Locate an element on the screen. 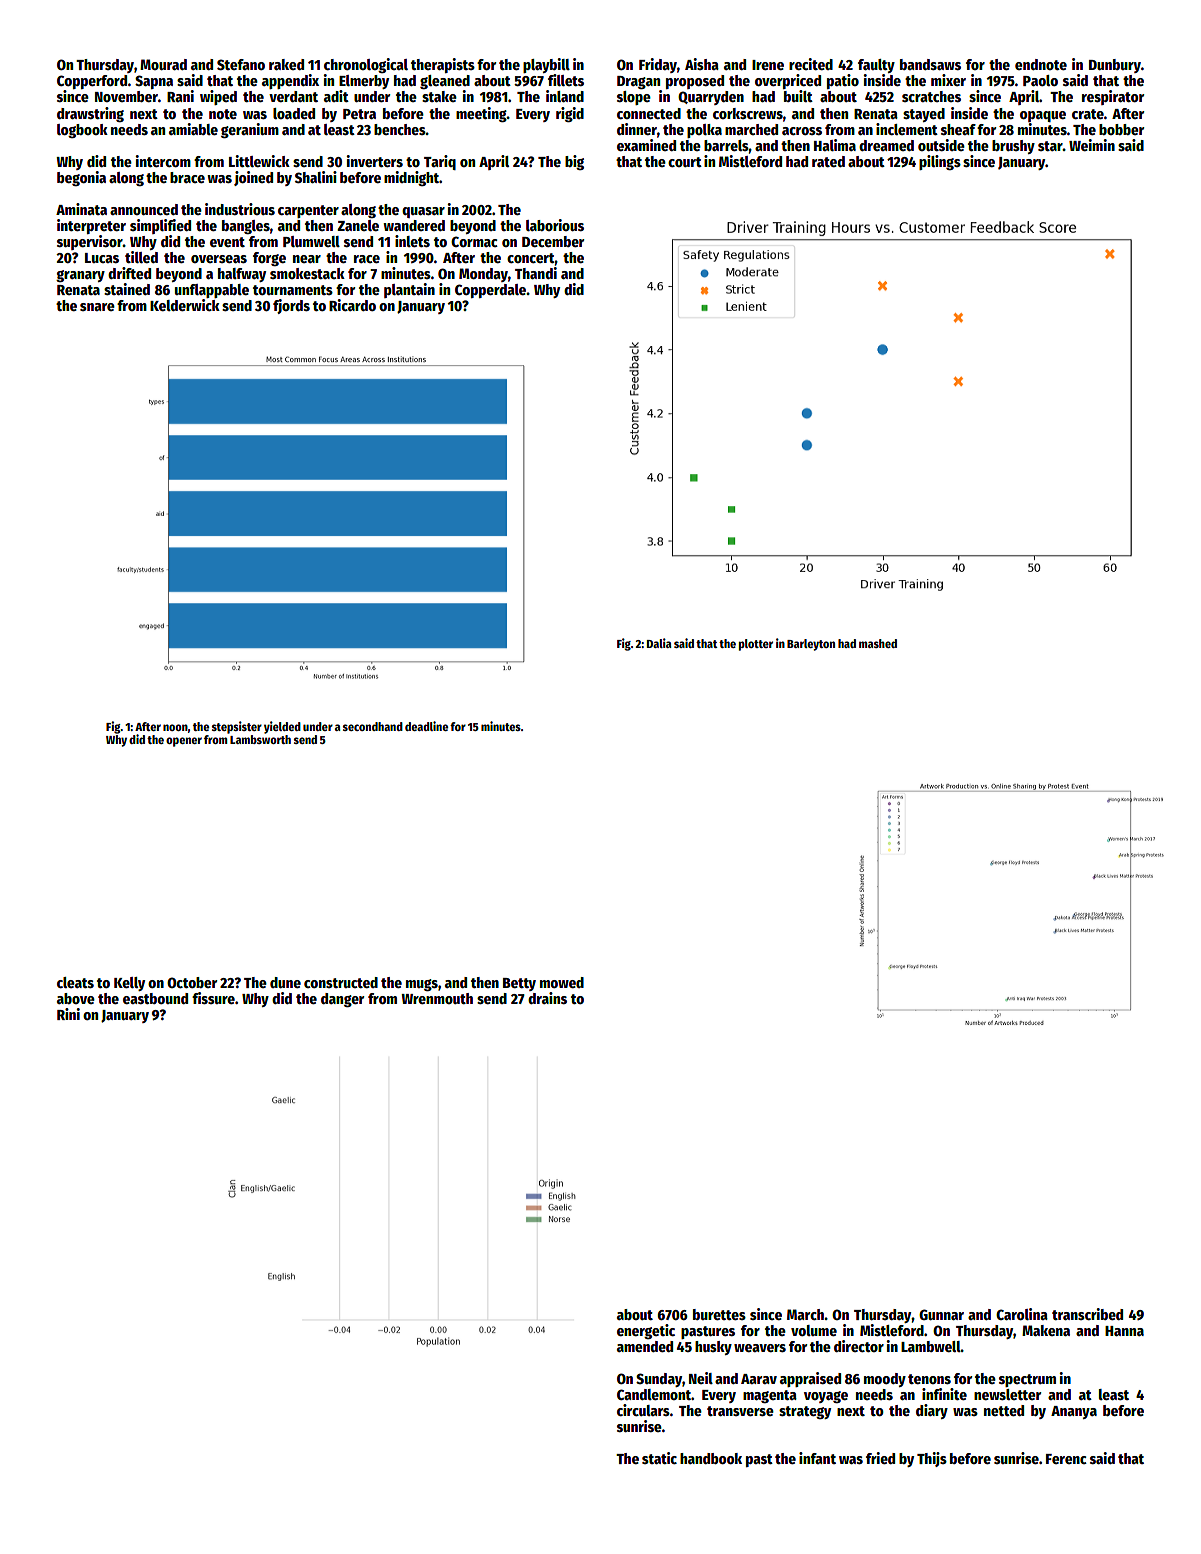 The width and height of the screenshot is (1201, 1554). Barleyton is located at coordinates (811, 645).
